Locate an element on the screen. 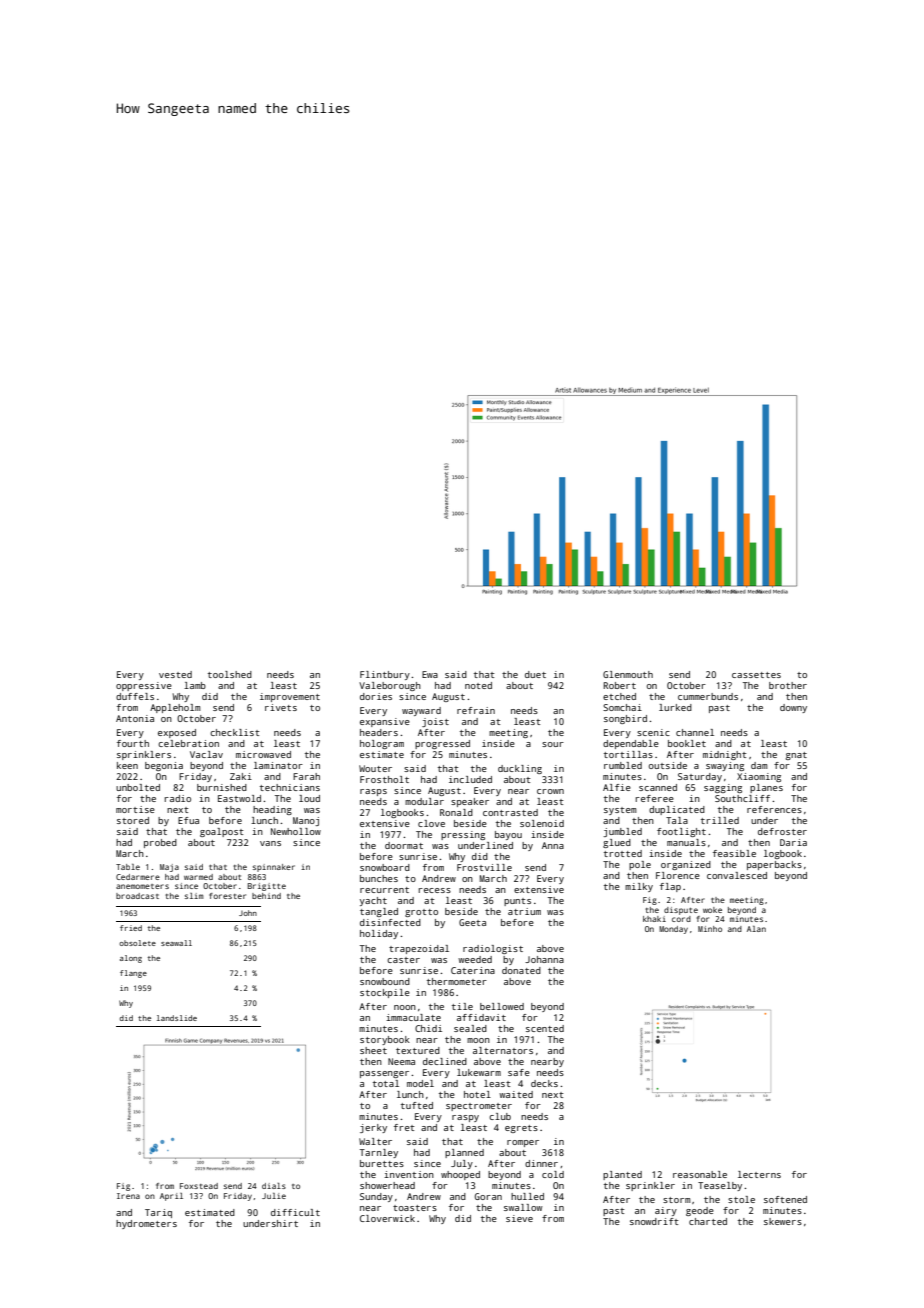 This screenshot has height=1308, width=924. Zaki is located at coordinates (241, 776).
